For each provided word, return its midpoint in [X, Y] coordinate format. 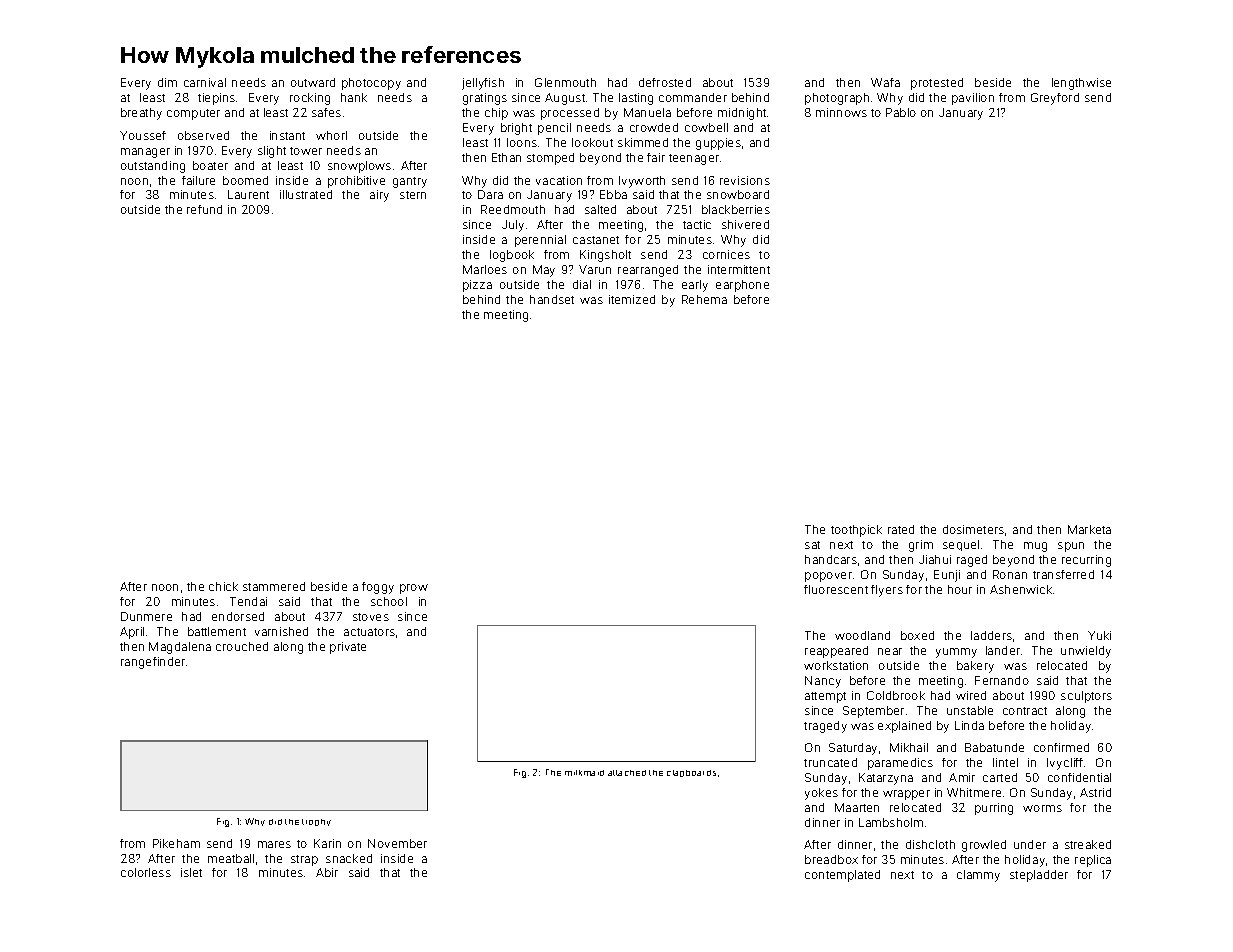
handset [552, 299]
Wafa [885, 82]
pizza [477, 286]
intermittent [739, 269]
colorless [146, 872]
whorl [331, 135]
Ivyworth [642, 182]
